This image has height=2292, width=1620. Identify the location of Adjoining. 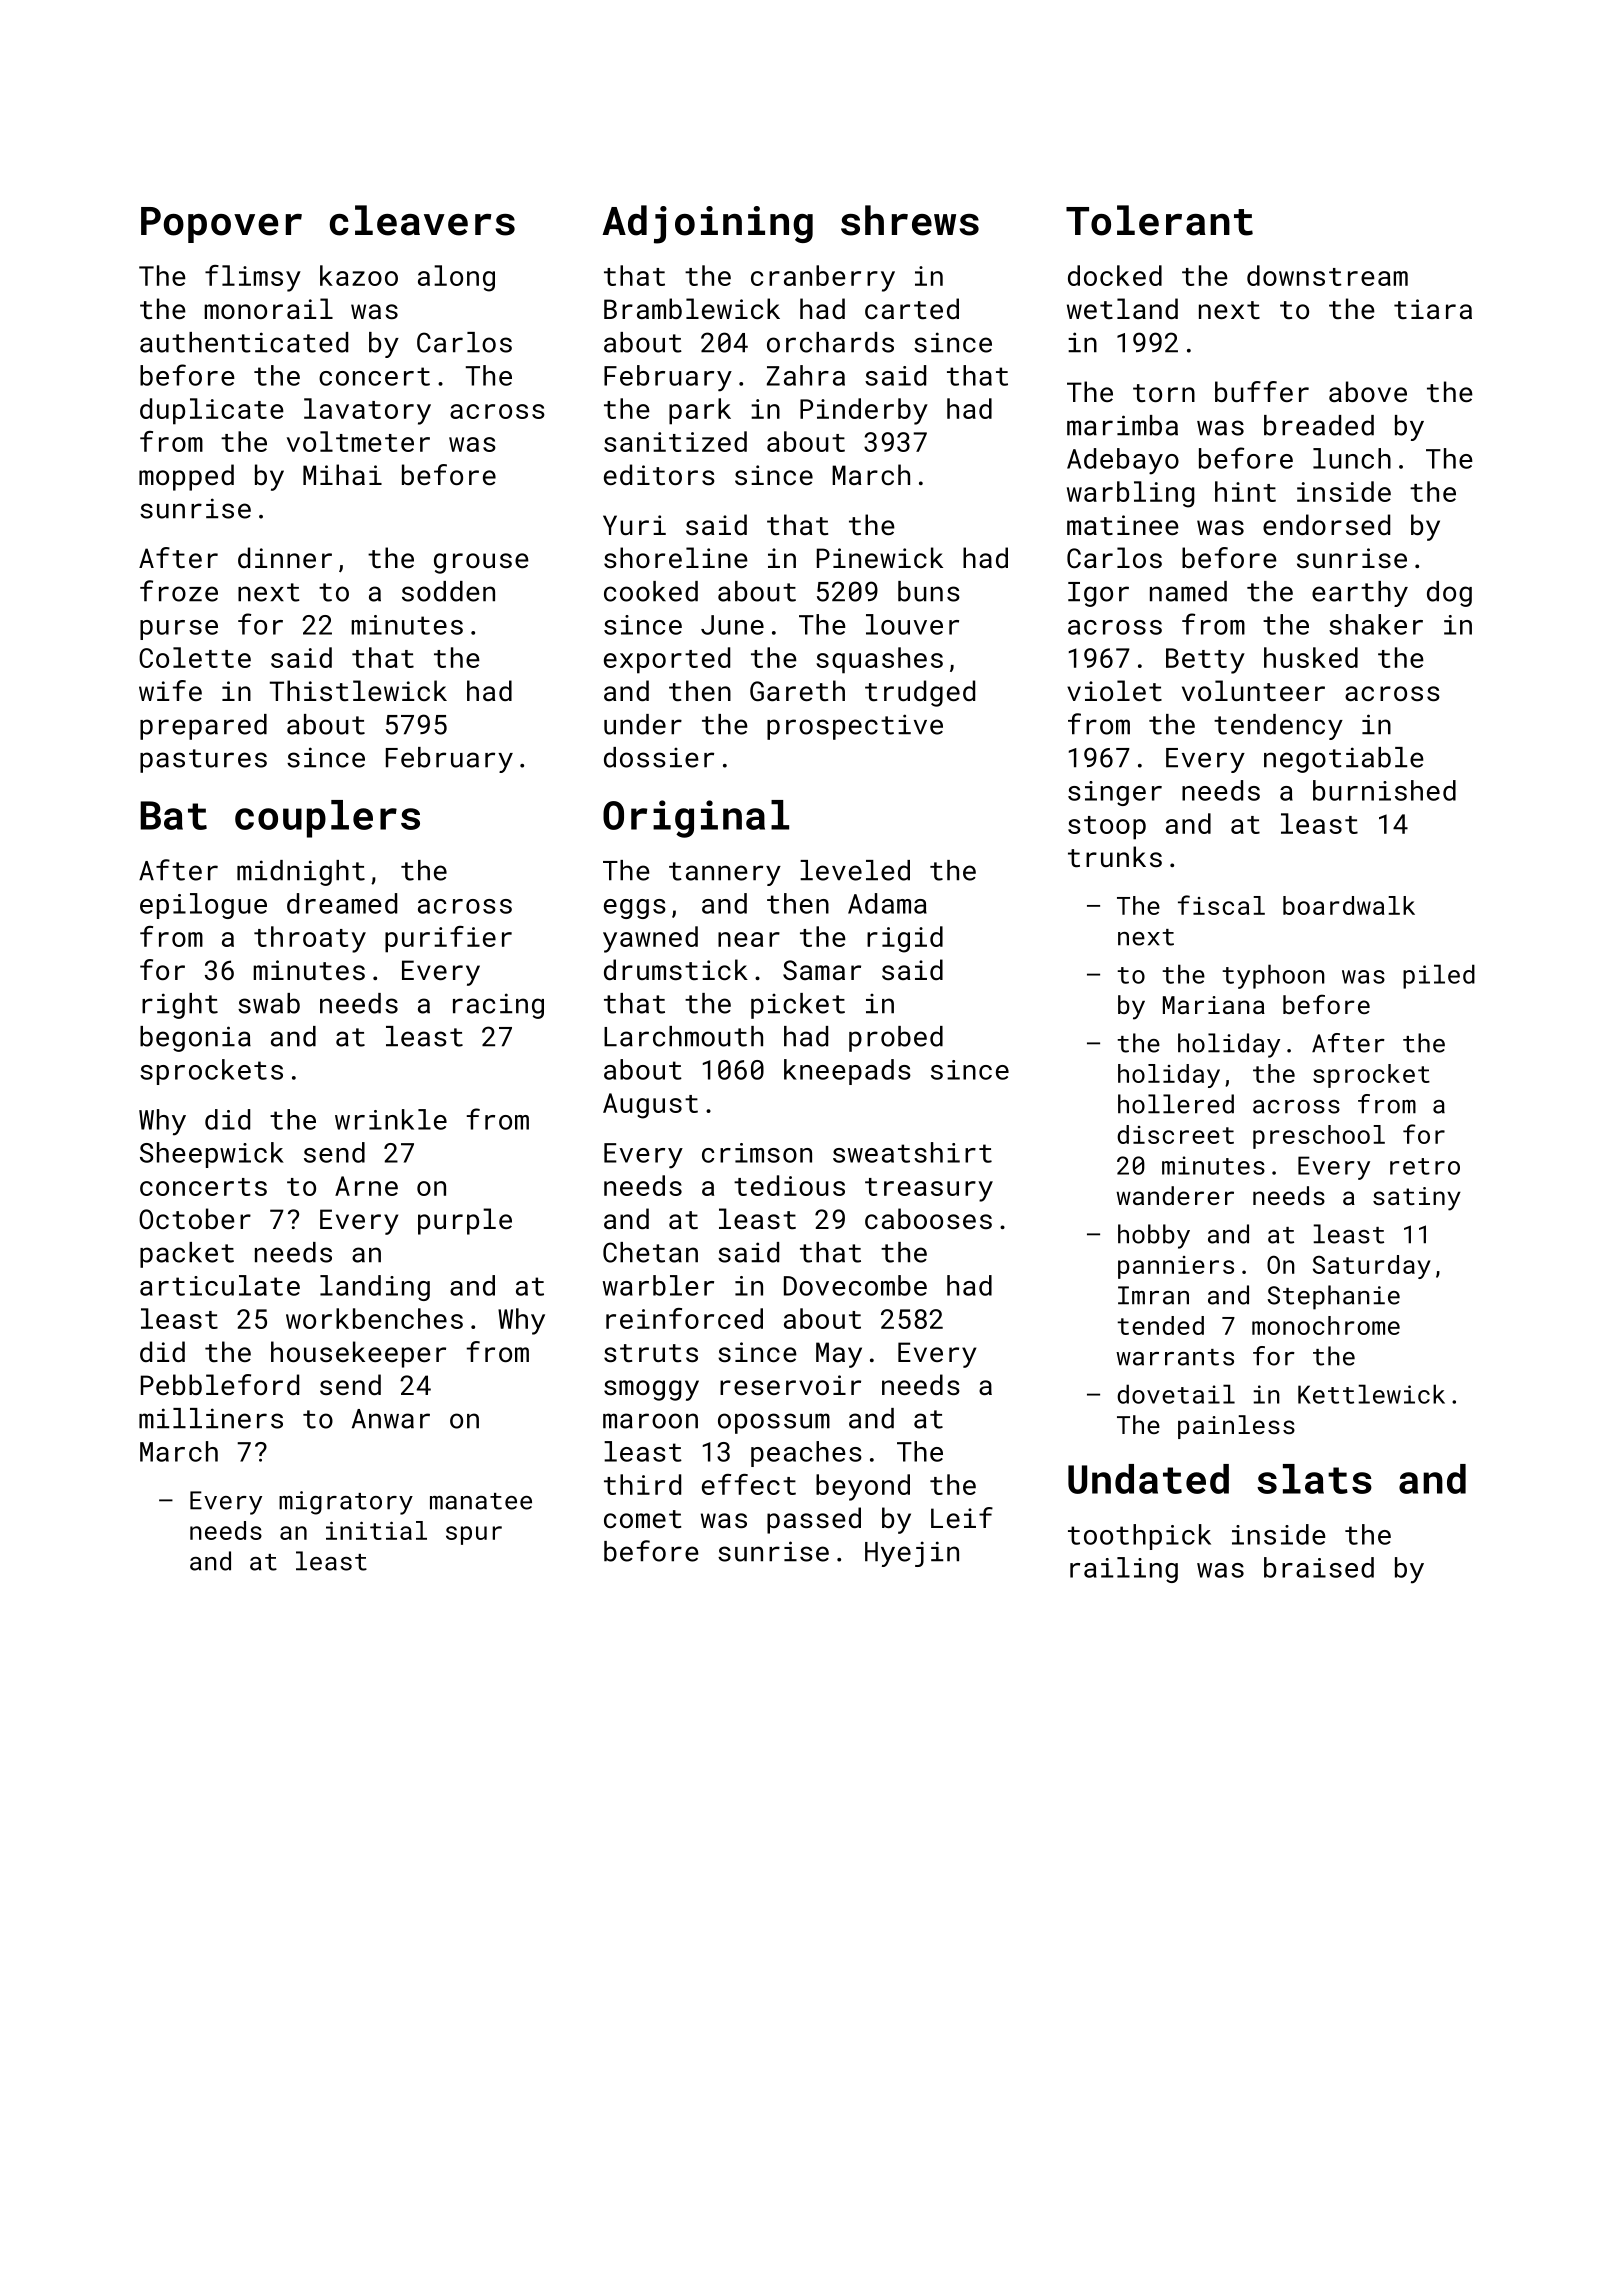
(707, 224).
